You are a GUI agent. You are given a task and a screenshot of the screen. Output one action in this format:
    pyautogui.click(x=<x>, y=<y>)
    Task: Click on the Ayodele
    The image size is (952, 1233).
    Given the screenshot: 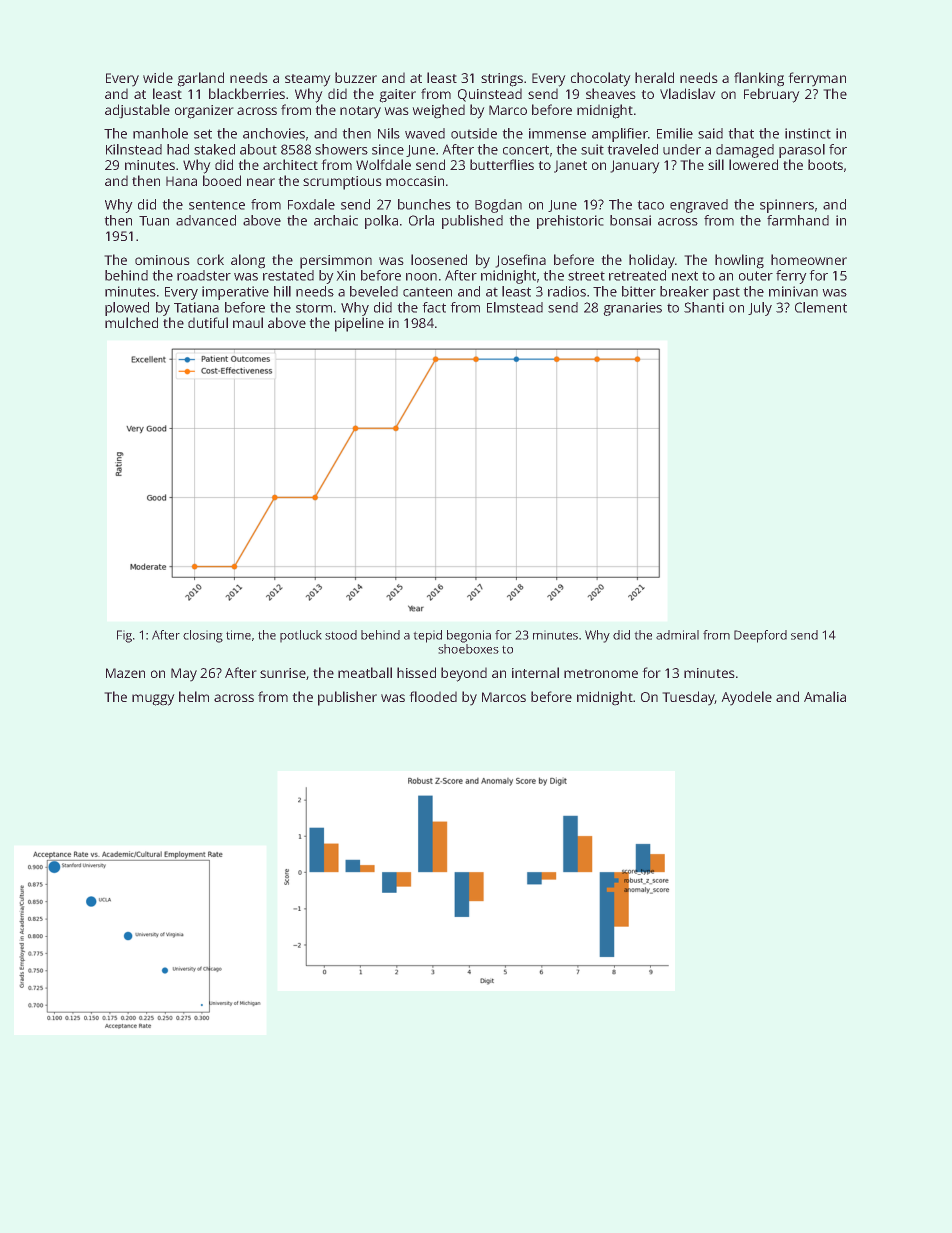 What is the action you would take?
    pyautogui.click(x=746, y=698)
